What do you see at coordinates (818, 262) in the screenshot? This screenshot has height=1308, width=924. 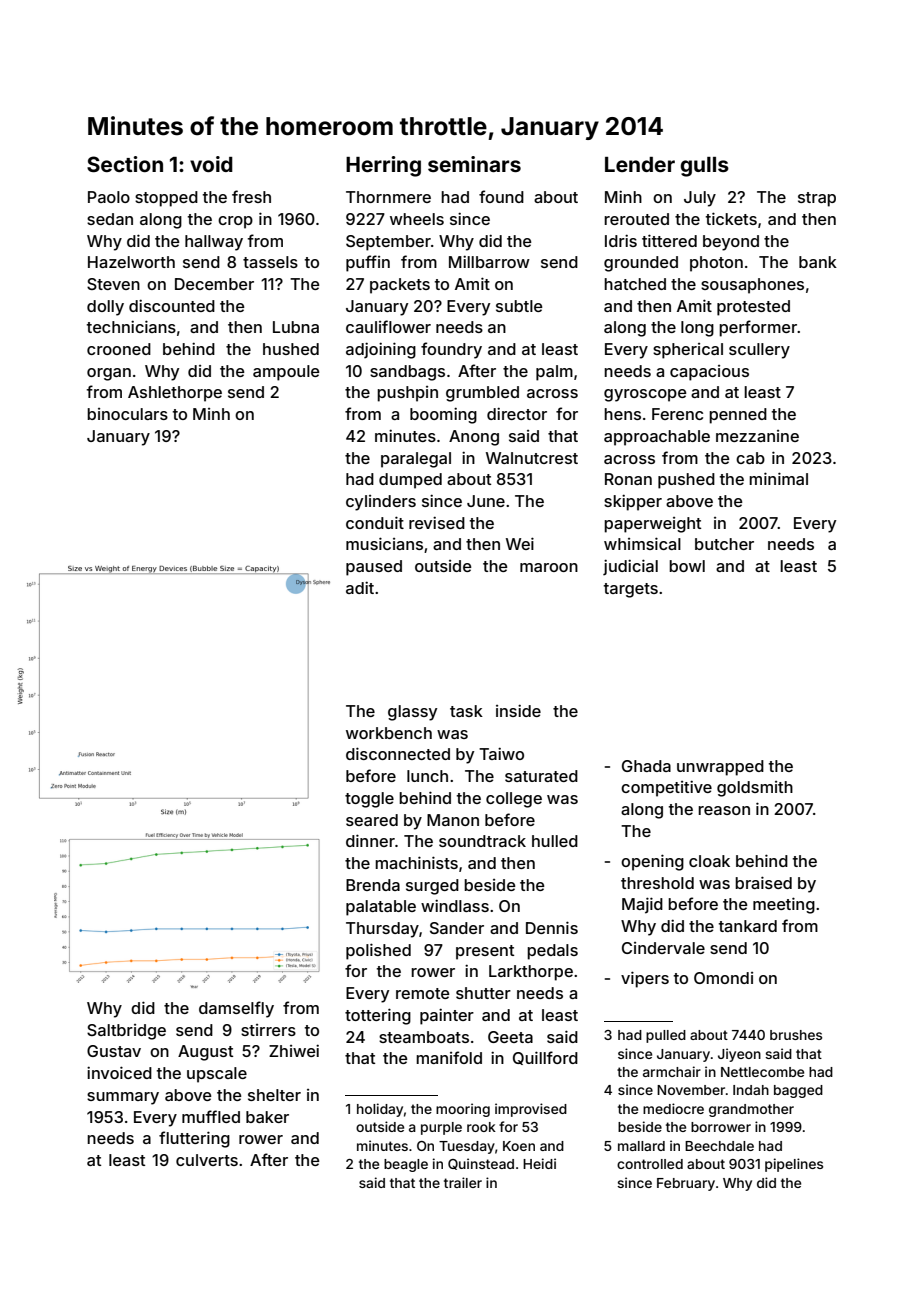 I see `bank` at bounding box center [818, 262].
